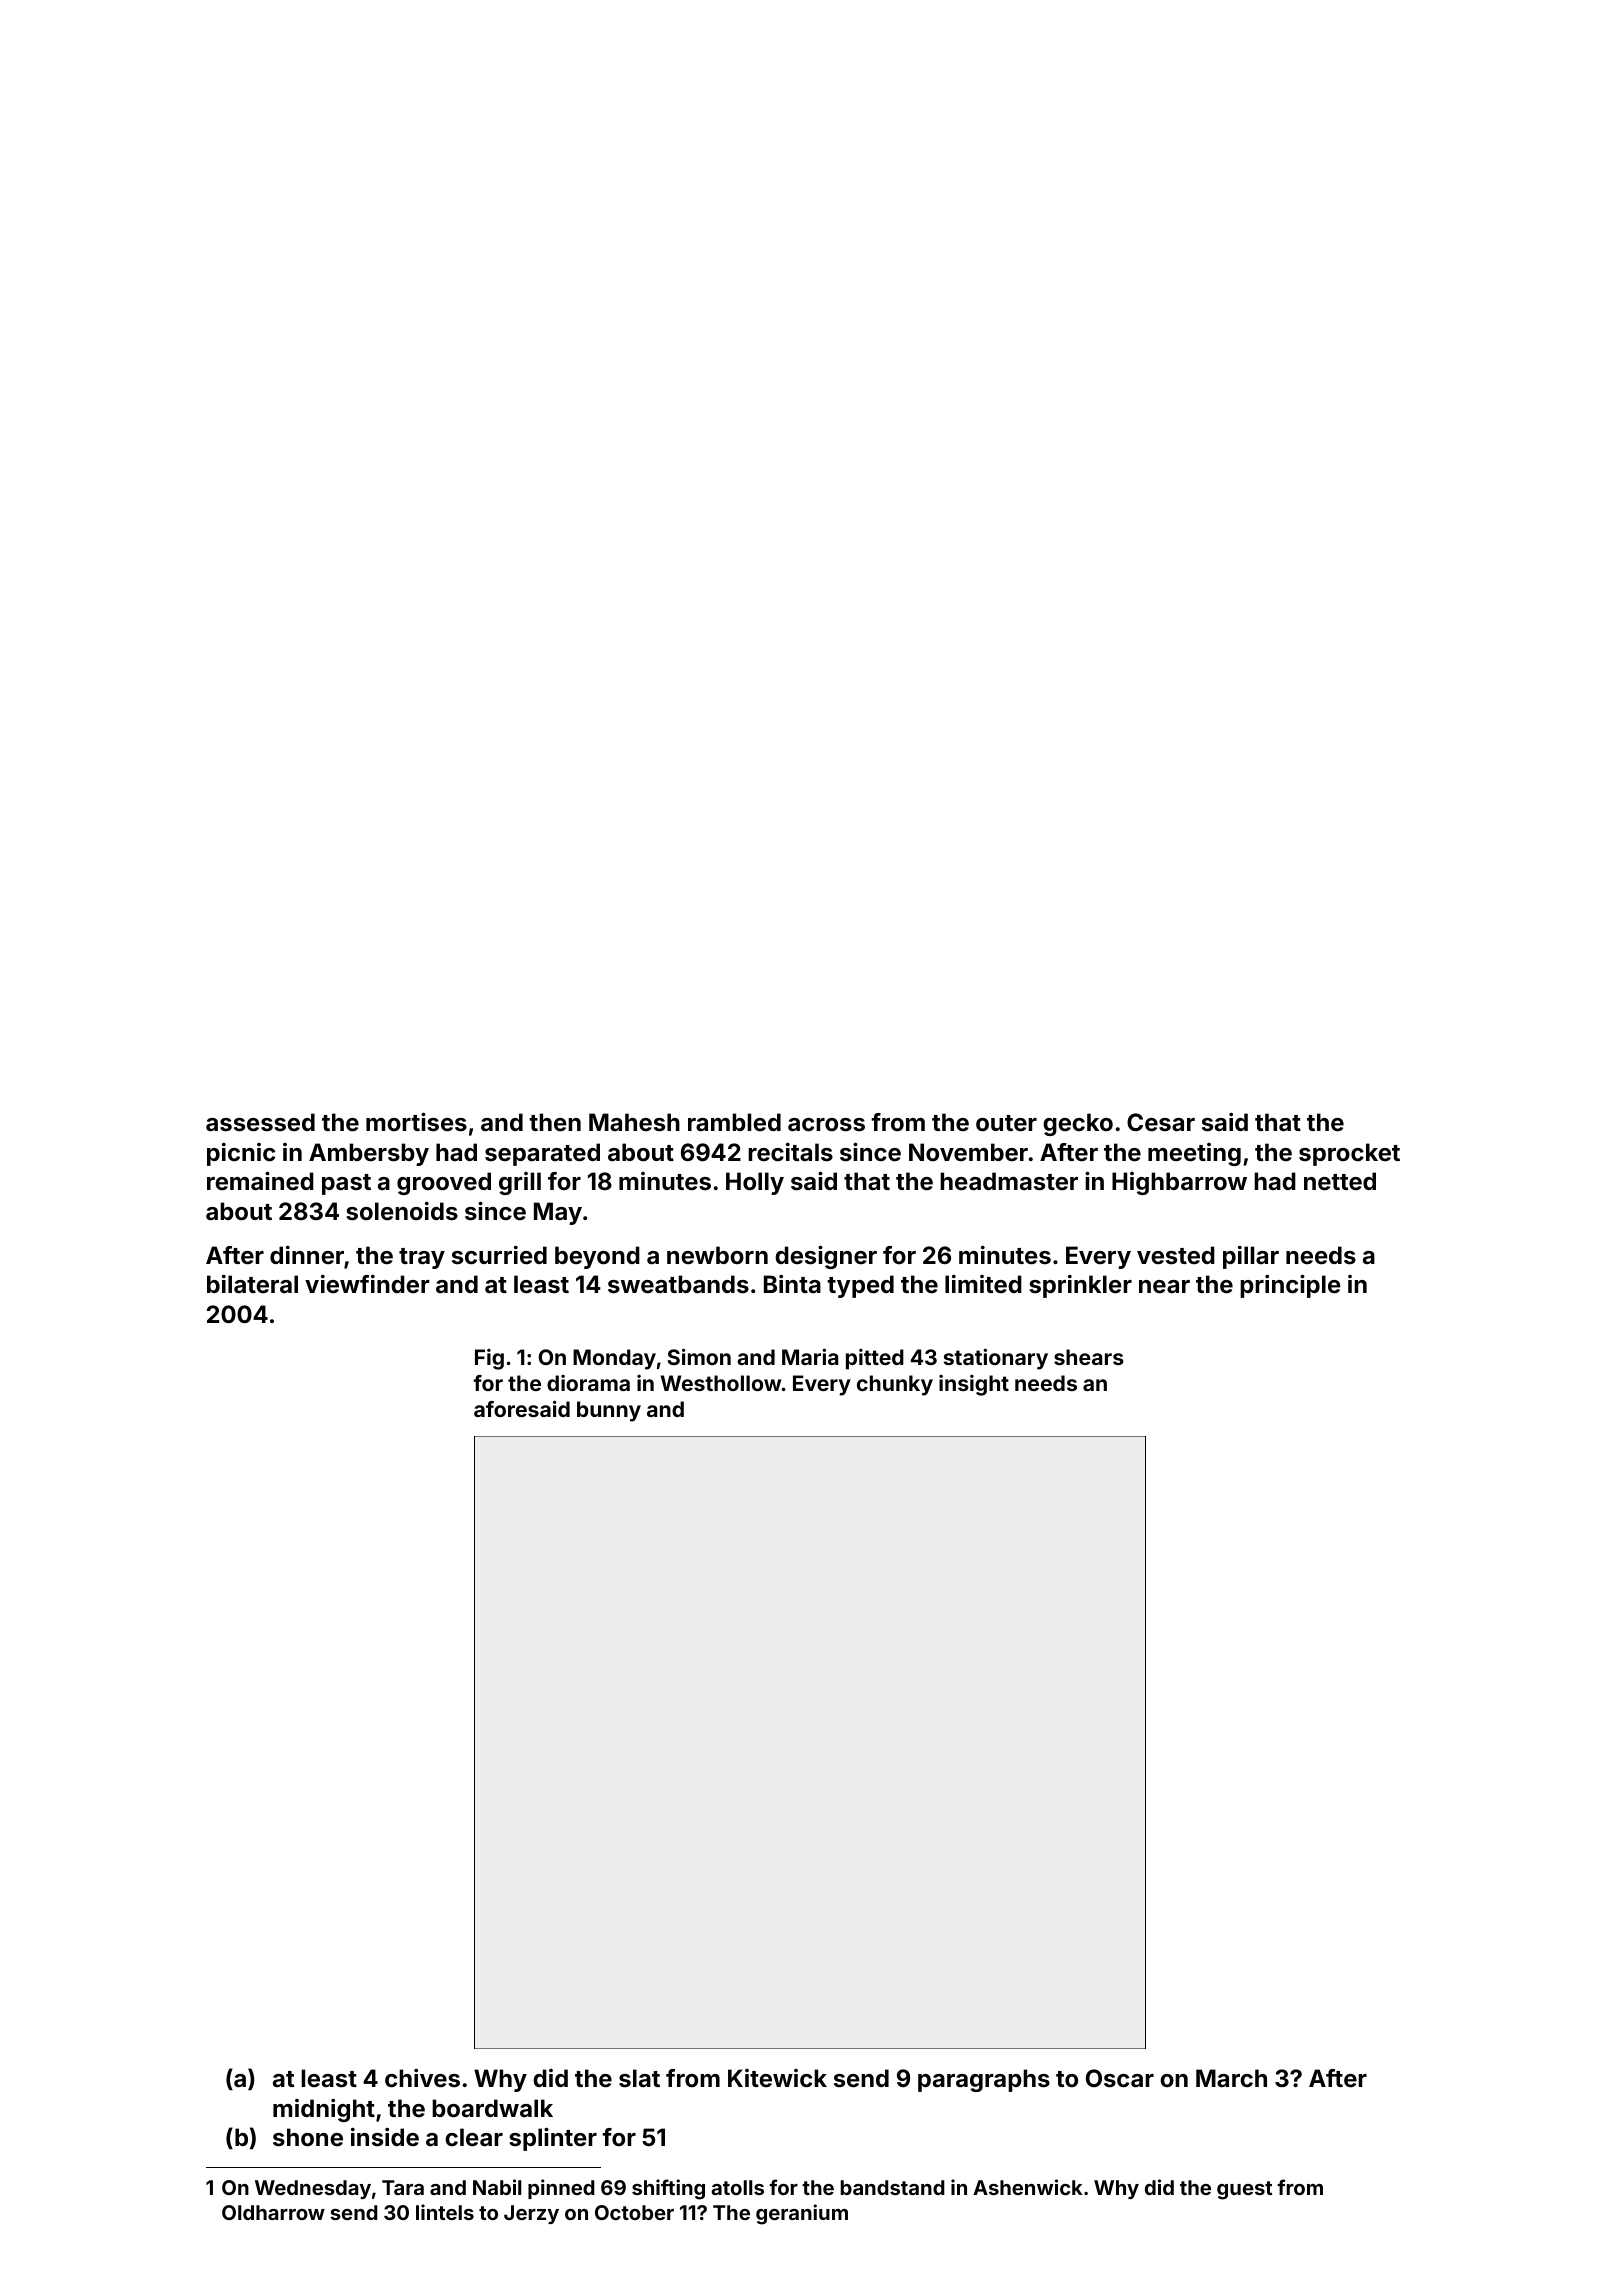 This screenshot has width=1620, height=2292. What do you see at coordinates (974, 1385) in the screenshot?
I see `insight` at bounding box center [974, 1385].
